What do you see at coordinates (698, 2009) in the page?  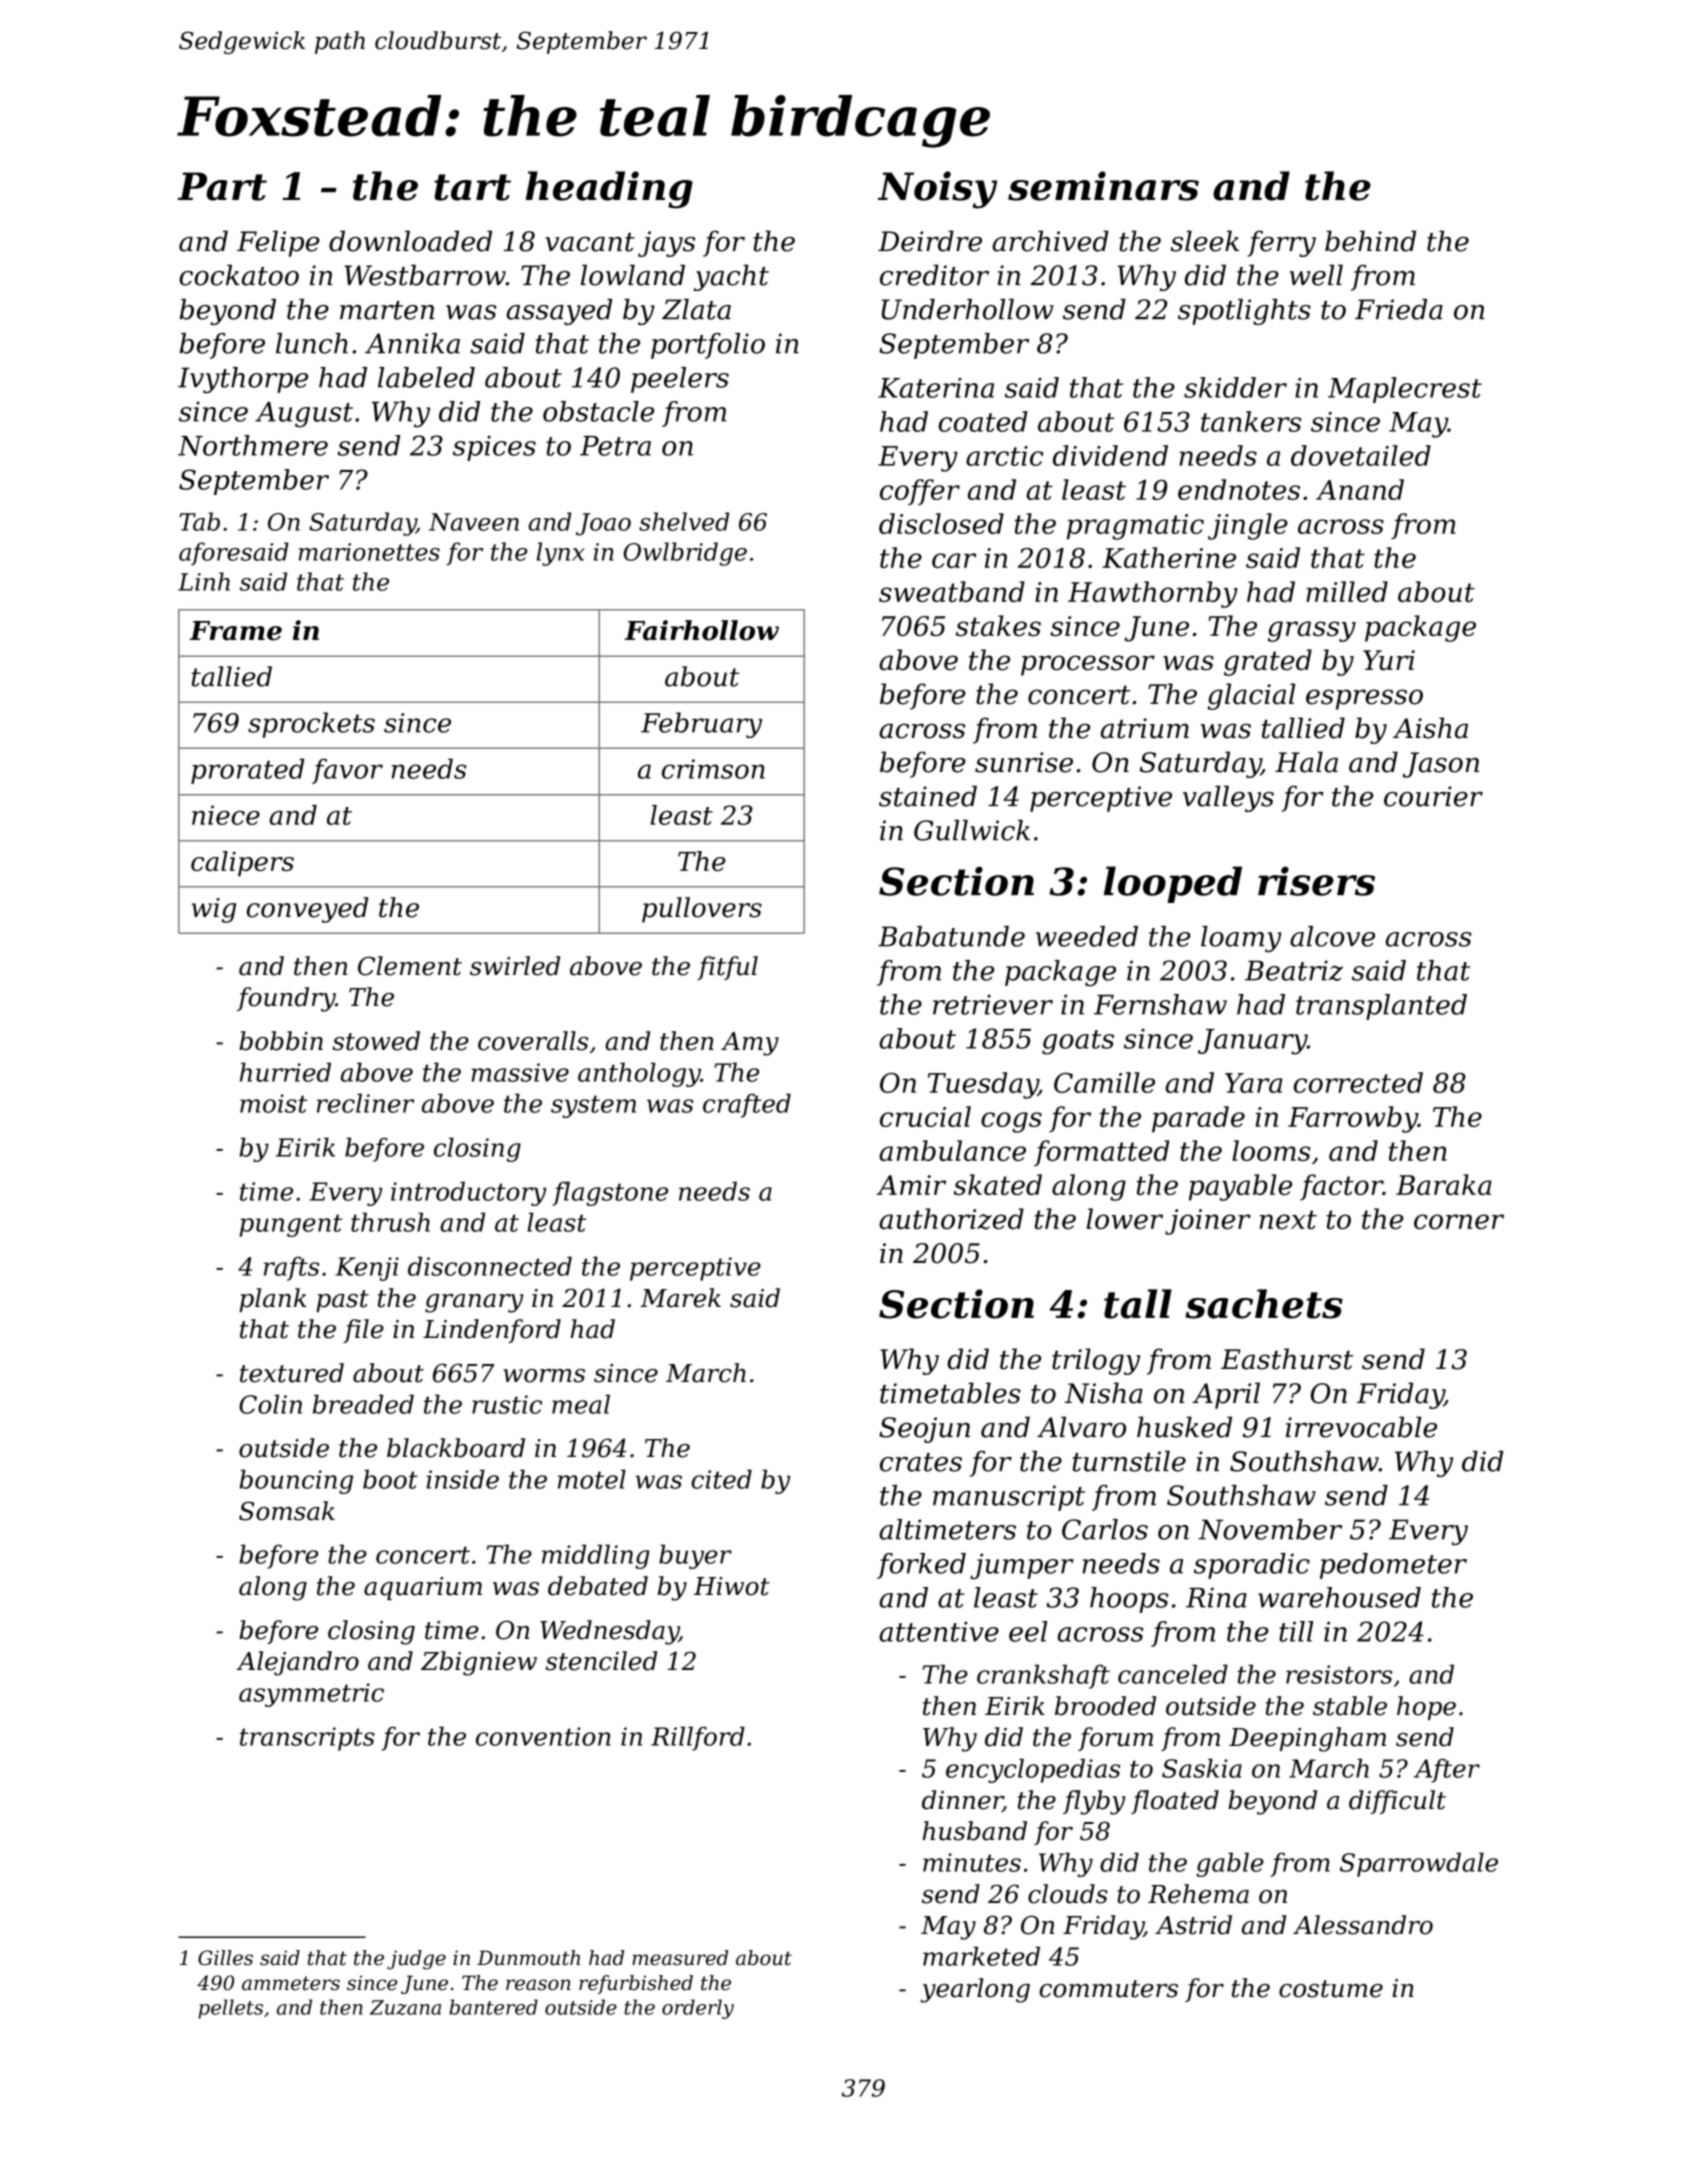 I see `orderly` at bounding box center [698, 2009].
